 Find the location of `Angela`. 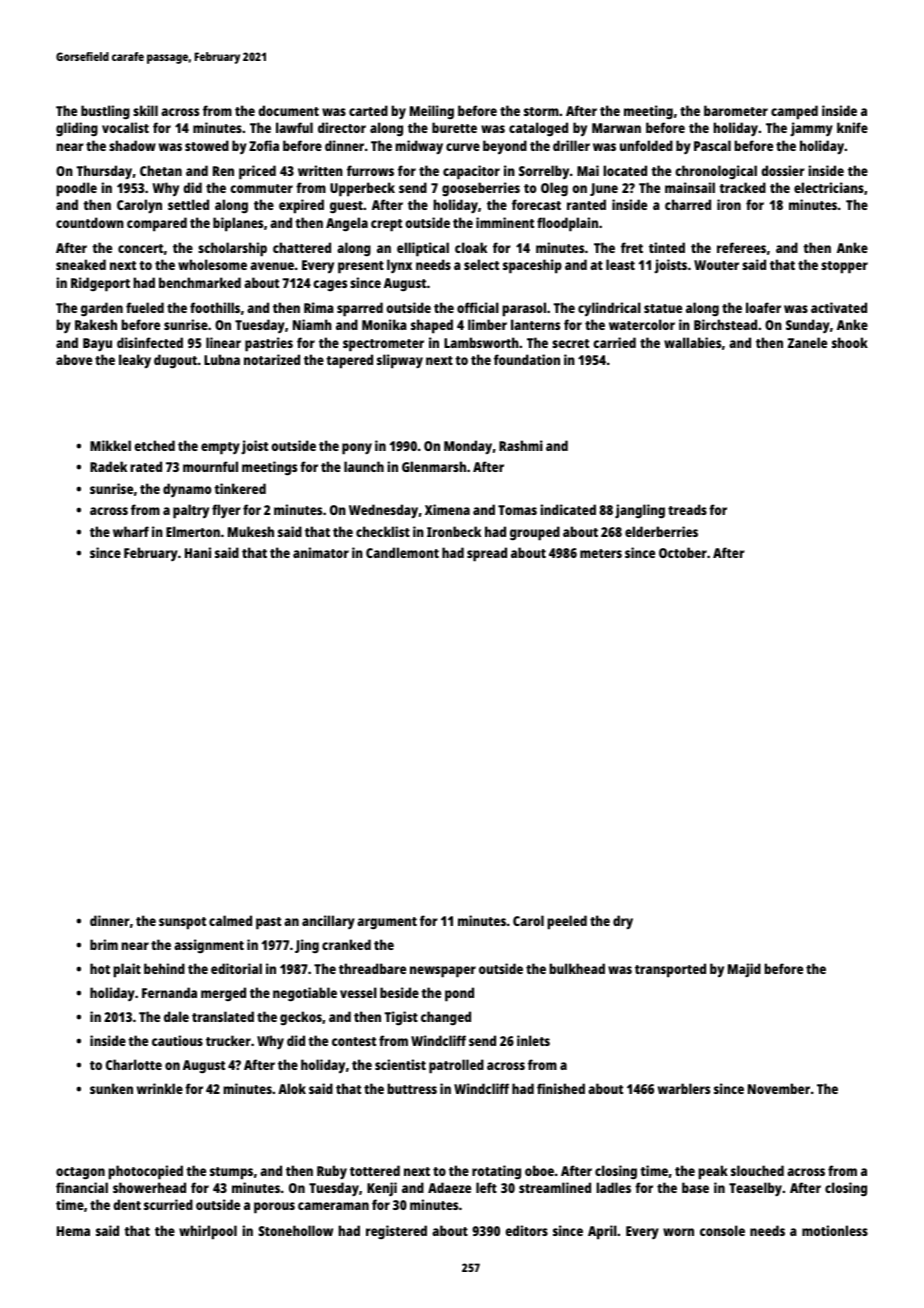

Angela is located at coordinates (347, 224).
